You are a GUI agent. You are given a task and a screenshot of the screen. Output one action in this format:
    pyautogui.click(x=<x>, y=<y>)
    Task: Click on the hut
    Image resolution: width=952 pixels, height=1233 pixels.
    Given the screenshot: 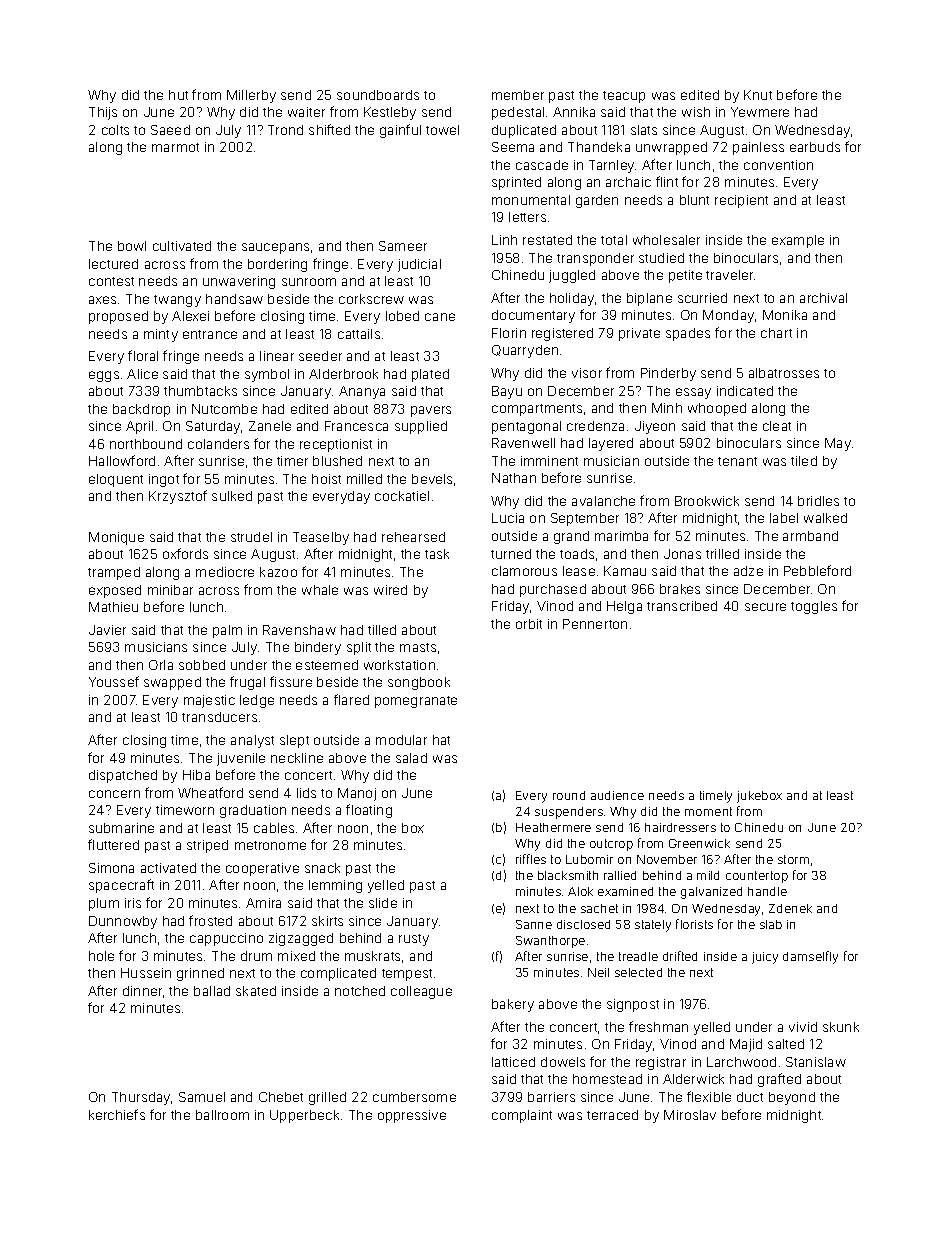 What is the action you would take?
    pyautogui.click(x=178, y=95)
